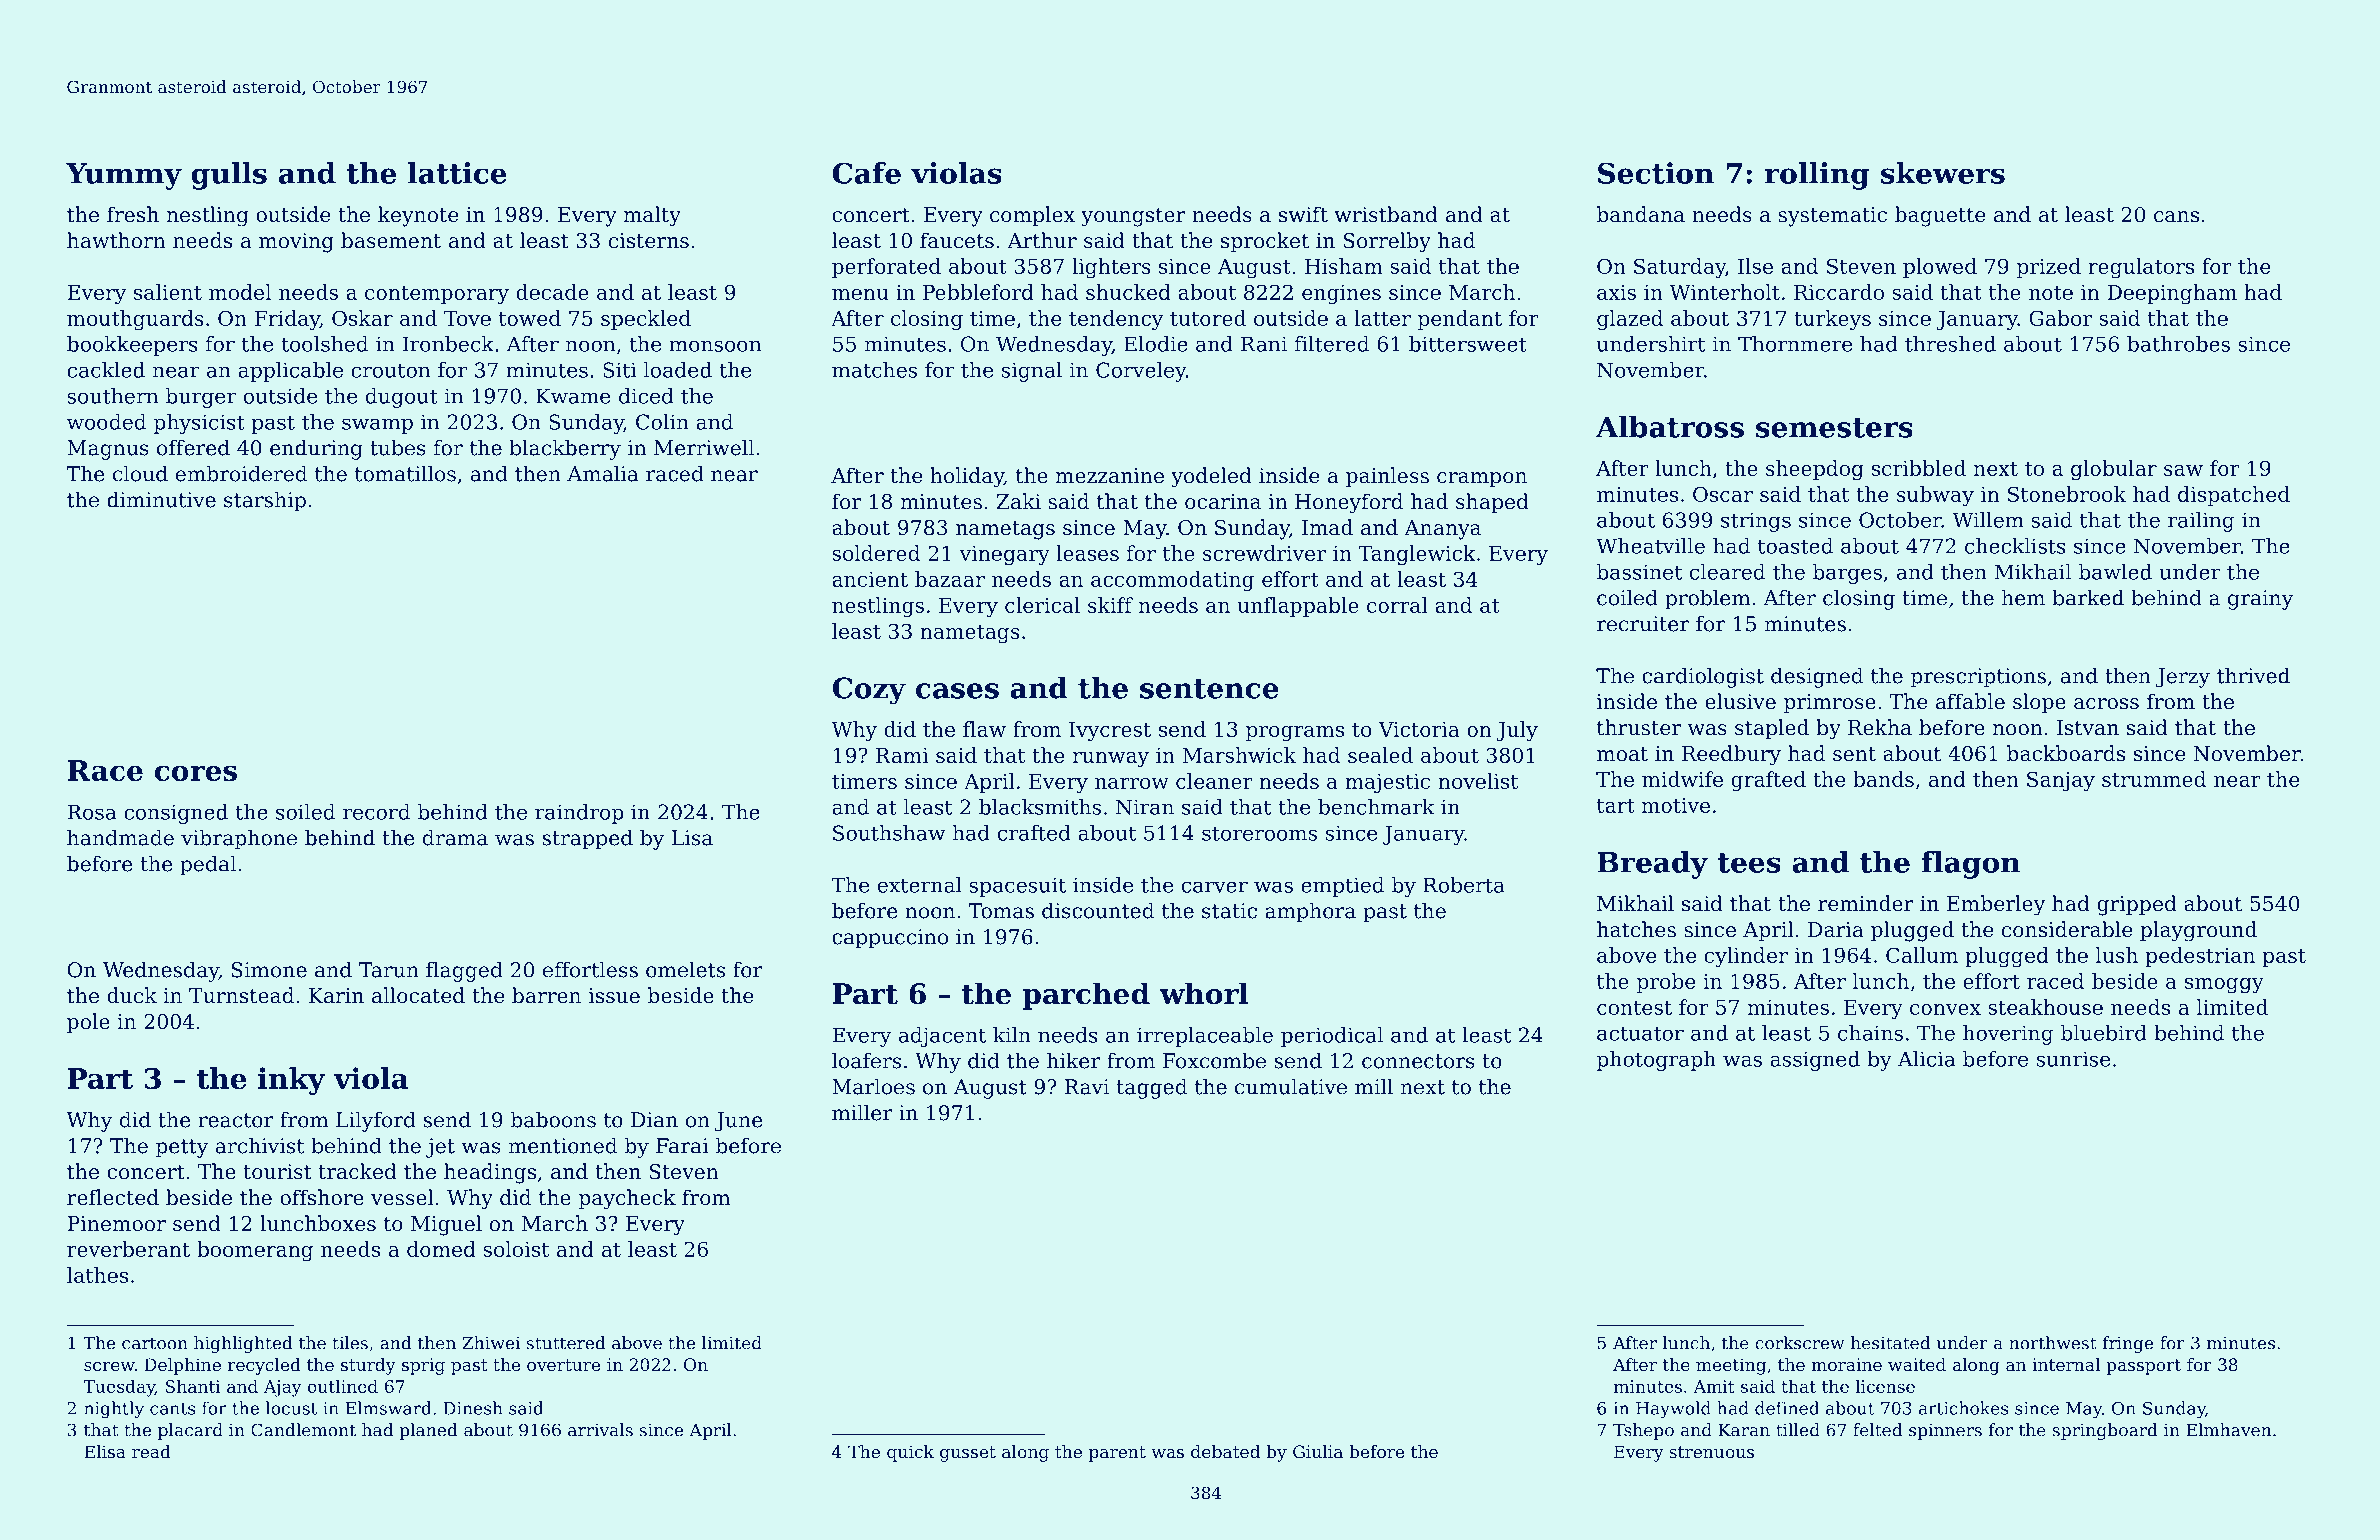  Describe the element at coordinates (1795, 344) in the image. I see `Thornmere` at that location.
